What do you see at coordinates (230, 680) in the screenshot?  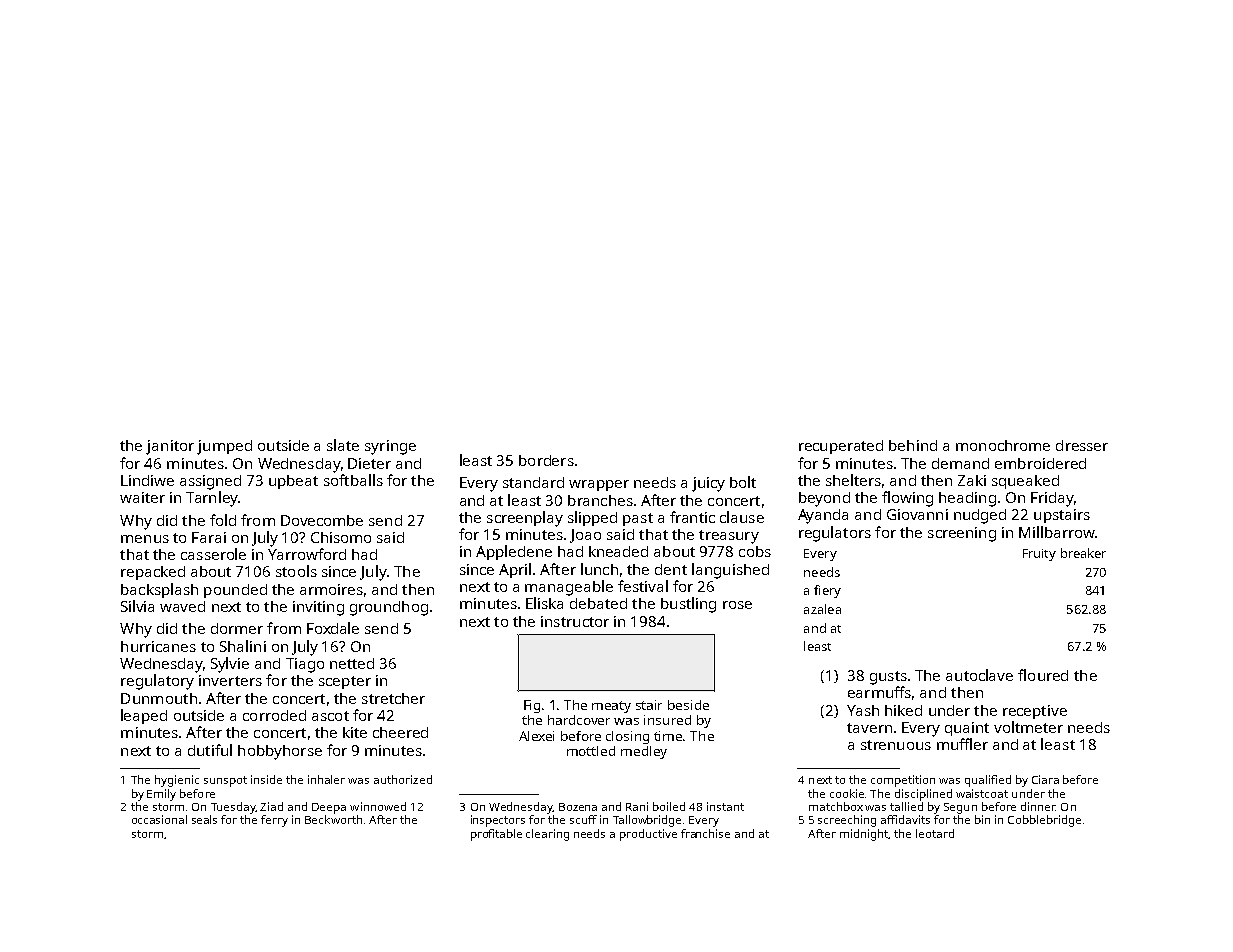 I see `inverters` at bounding box center [230, 680].
